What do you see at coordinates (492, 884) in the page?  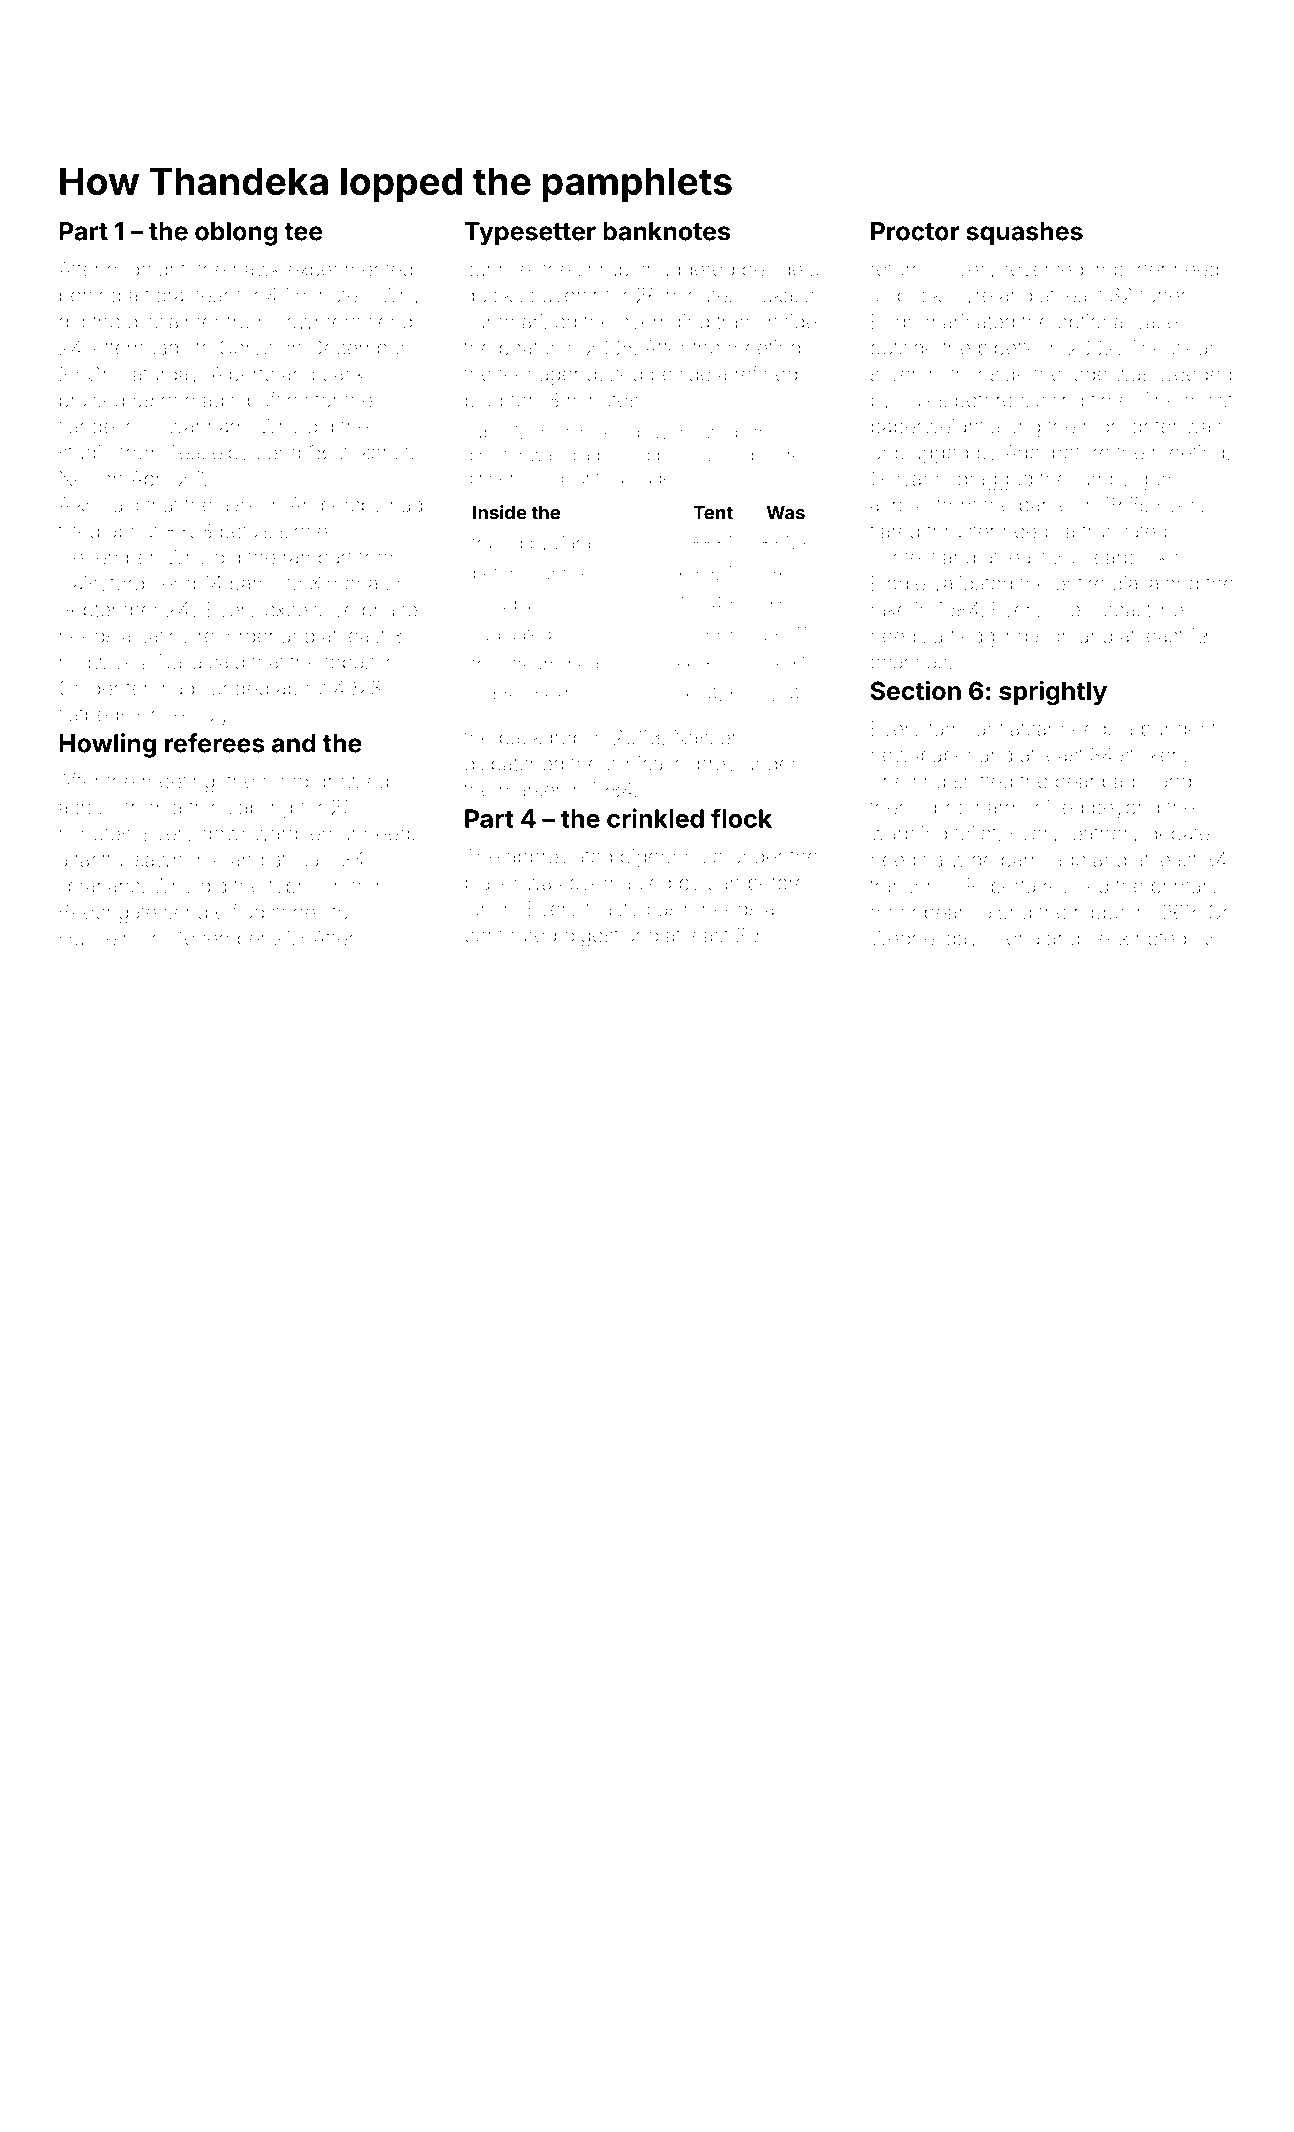 I see `platter` at bounding box center [492, 884].
